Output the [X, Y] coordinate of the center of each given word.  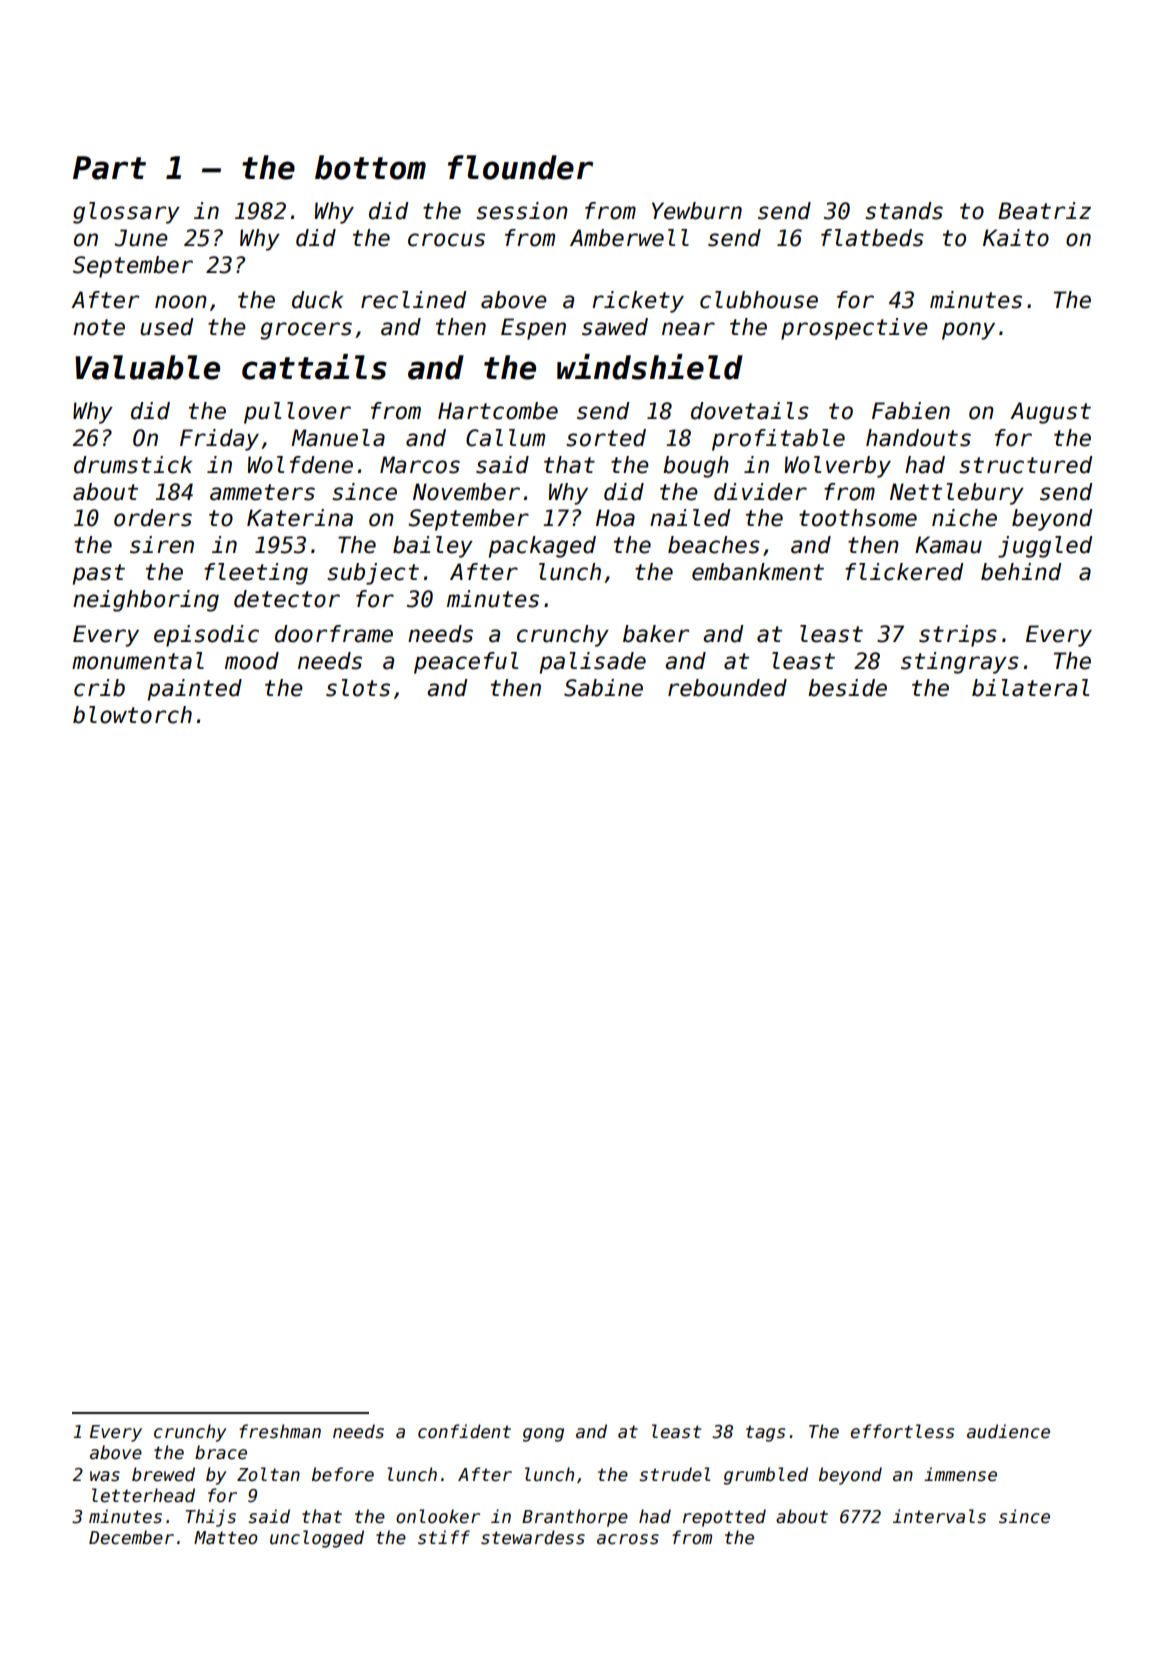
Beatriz [1044, 211]
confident [464, 1431]
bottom [370, 167]
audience [1008, 1431]
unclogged [317, 1539]
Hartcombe [498, 411]
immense [960, 1474]
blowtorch [132, 715]
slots [358, 688]
